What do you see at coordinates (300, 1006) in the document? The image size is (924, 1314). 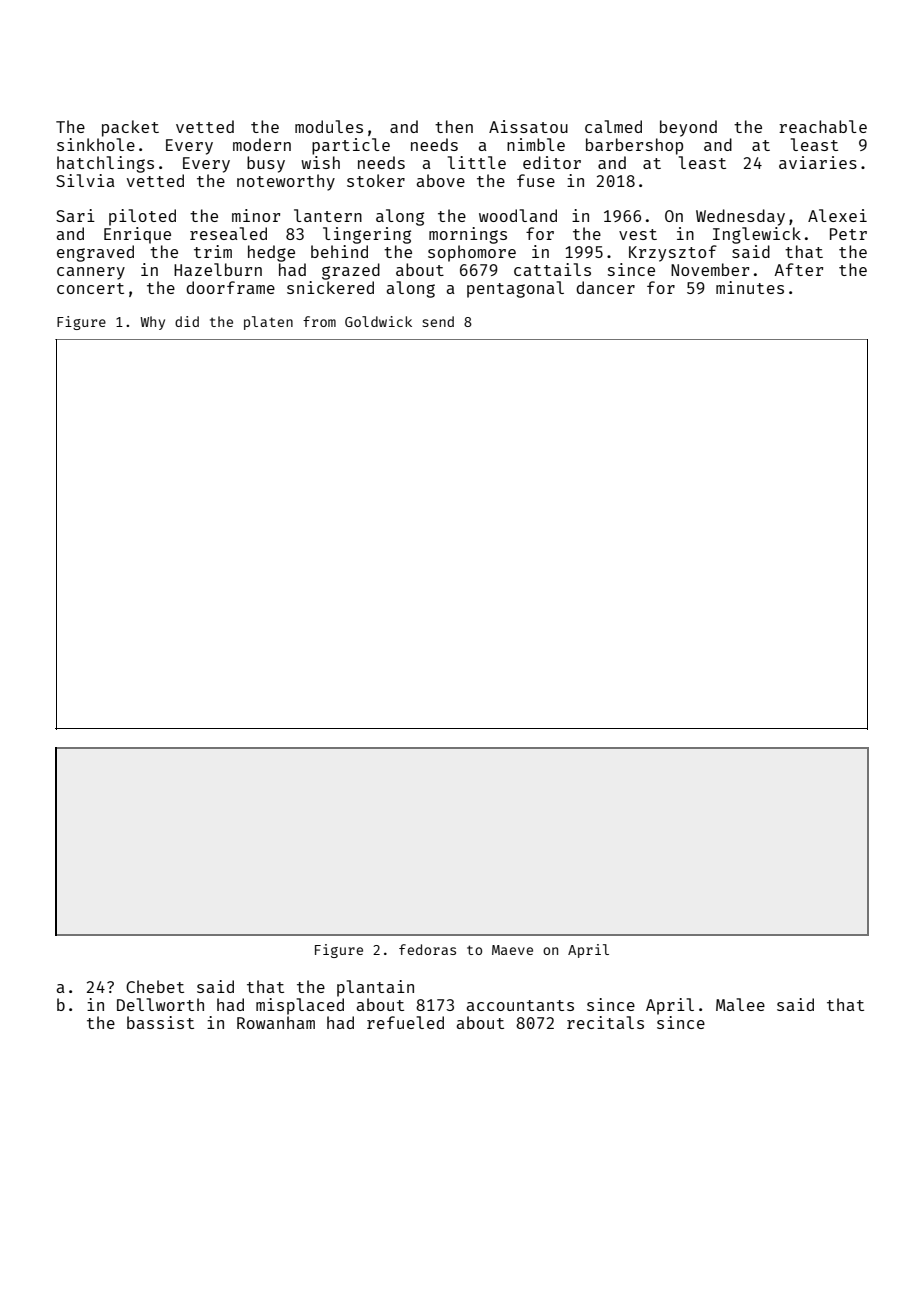 I see `misplaced` at bounding box center [300, 1006].
